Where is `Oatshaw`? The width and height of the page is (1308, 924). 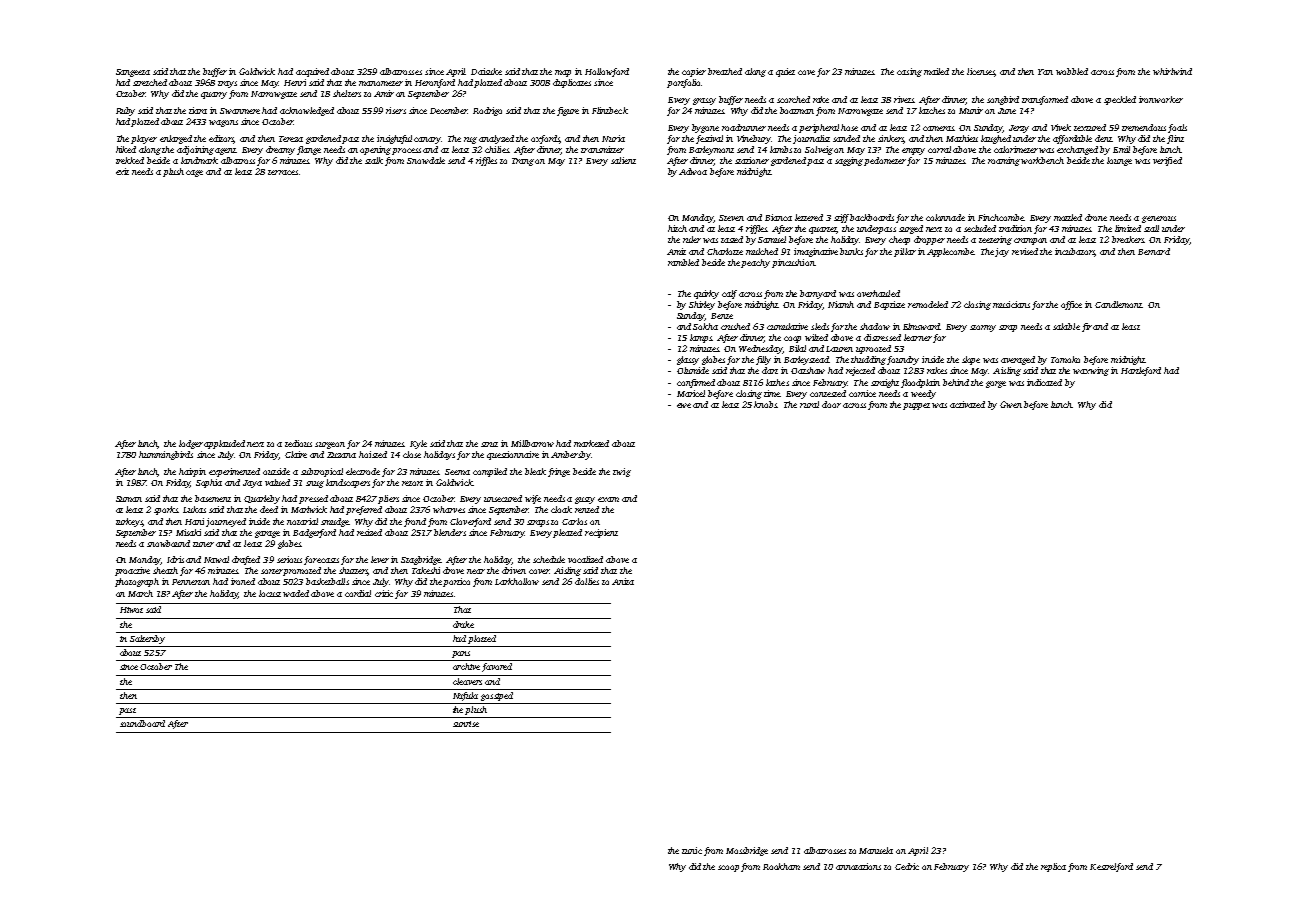 Oatshaw is located at coordinates (808, 370).
